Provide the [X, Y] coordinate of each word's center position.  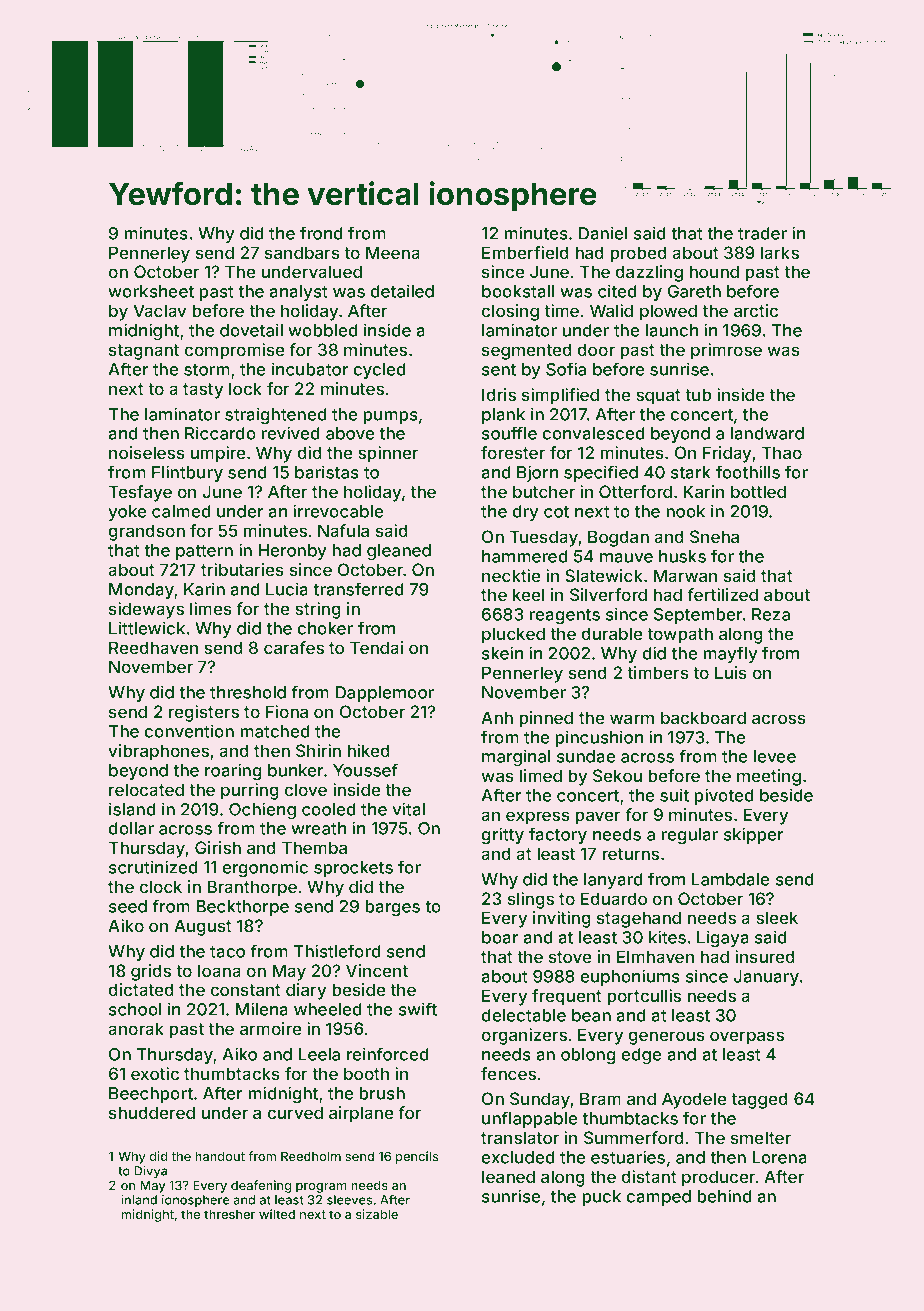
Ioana [219, 970]
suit [674, 795]
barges [392, 908]
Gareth [694, 291]
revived [290, 433]
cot [556, 512]
